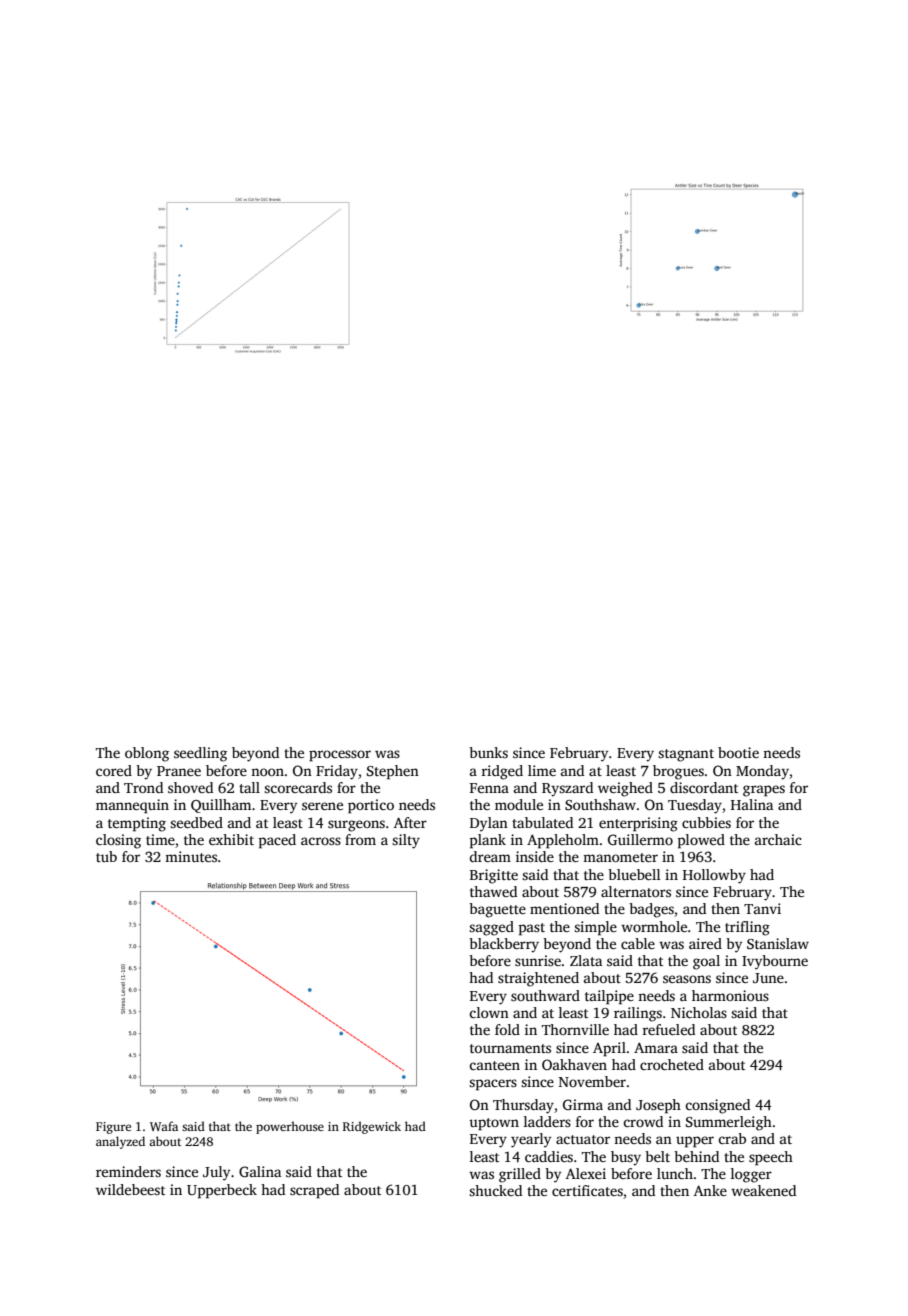 Image resolution: width=908 pixels, height=1316 pixels. I want to click on archaic, so click(778, 839).
